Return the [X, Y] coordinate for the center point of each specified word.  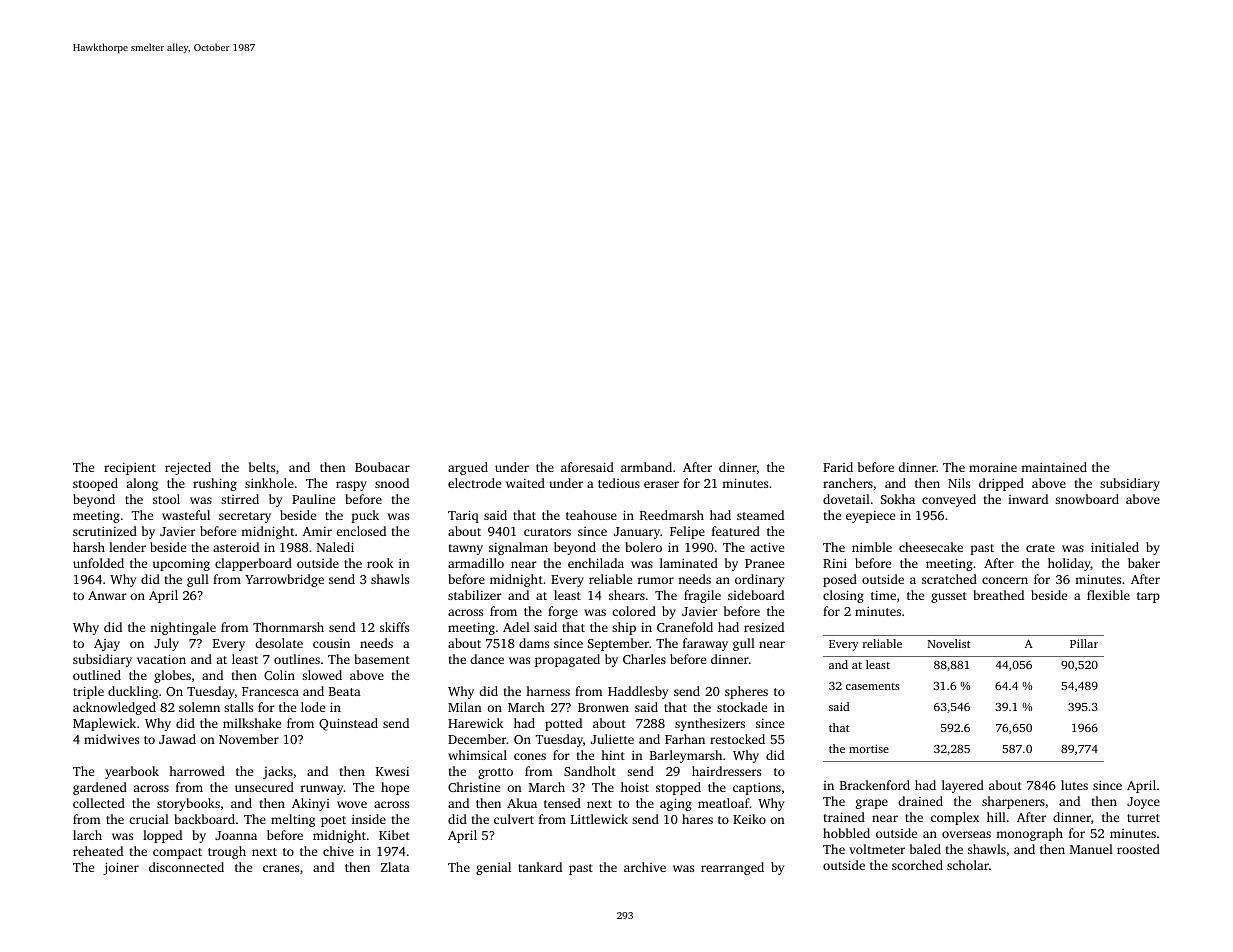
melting [293, 820]
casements [873, 686]
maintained [1054, 467]
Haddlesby [638, 692]
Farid [838, 467]
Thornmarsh [288, 627]
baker [1144, 563]
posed [840, 580]
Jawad [177, 739]
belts [262, 467]
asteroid [236, 547]
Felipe [687, 532]
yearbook [132, 772]
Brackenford [875, 785]
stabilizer [475, 595]
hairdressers [726, 771]
